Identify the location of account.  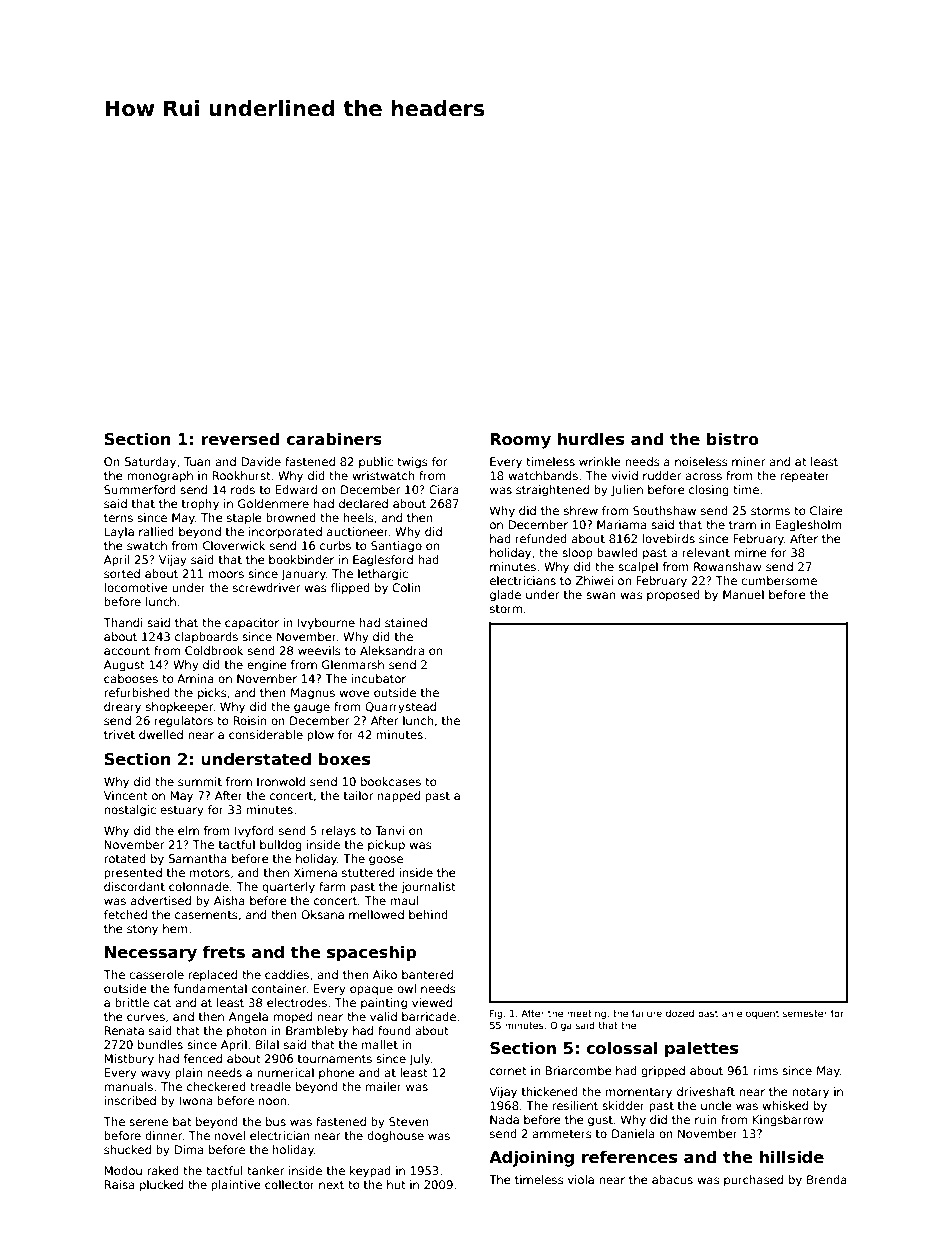
(127, 651).
